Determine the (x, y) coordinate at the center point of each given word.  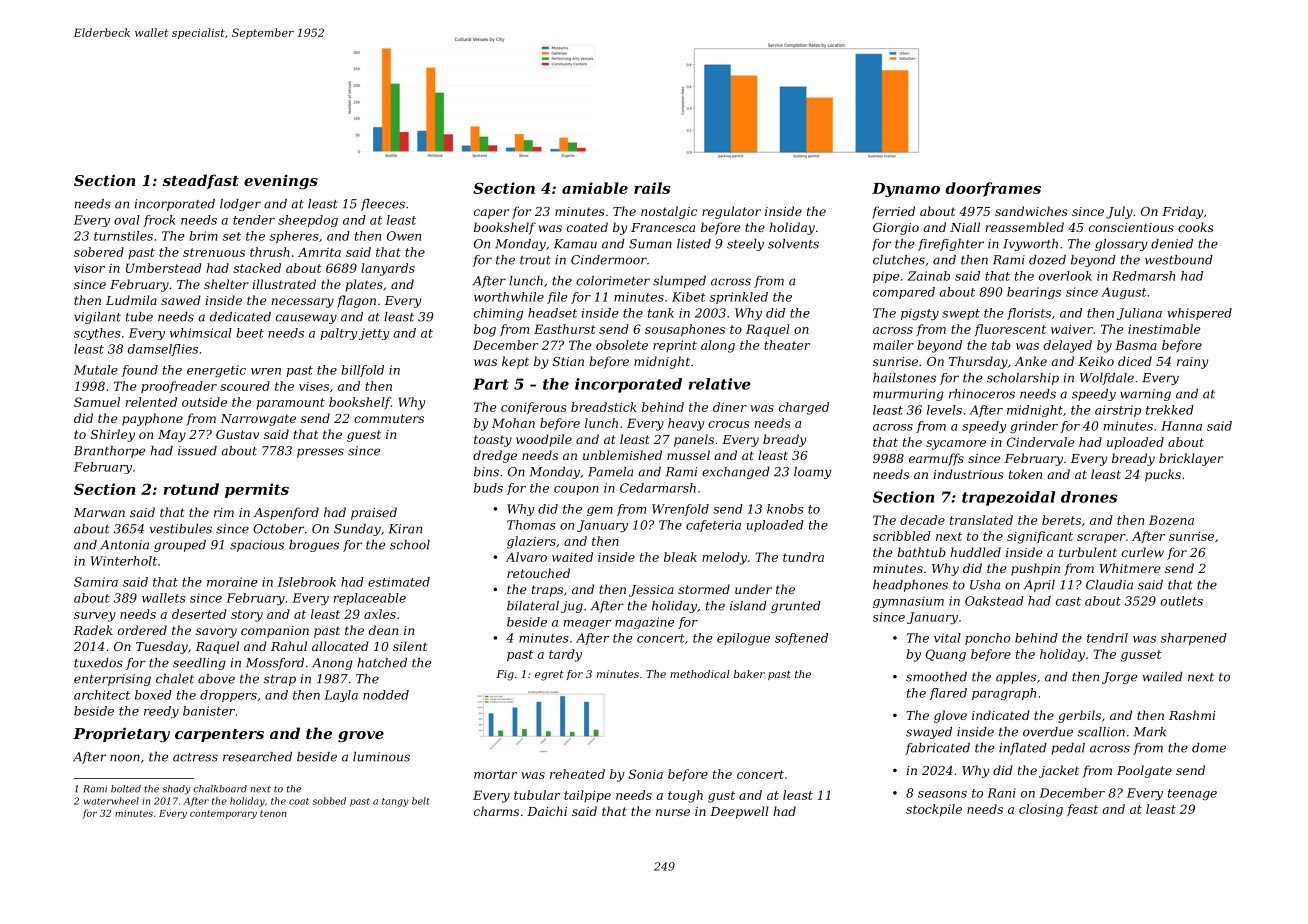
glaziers (531, 542)
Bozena (1171, 520)
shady (176, 790)
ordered (142, 630)
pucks (1163, 475)
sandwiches (1031, 211)
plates (364, 285)
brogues (314, 546)
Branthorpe (110, 452)
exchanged (736, 473)
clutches (899, 260)
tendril (1107, 638)
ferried (893, 212)
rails (652, 188)
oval (127, 220)
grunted (796, 607)
